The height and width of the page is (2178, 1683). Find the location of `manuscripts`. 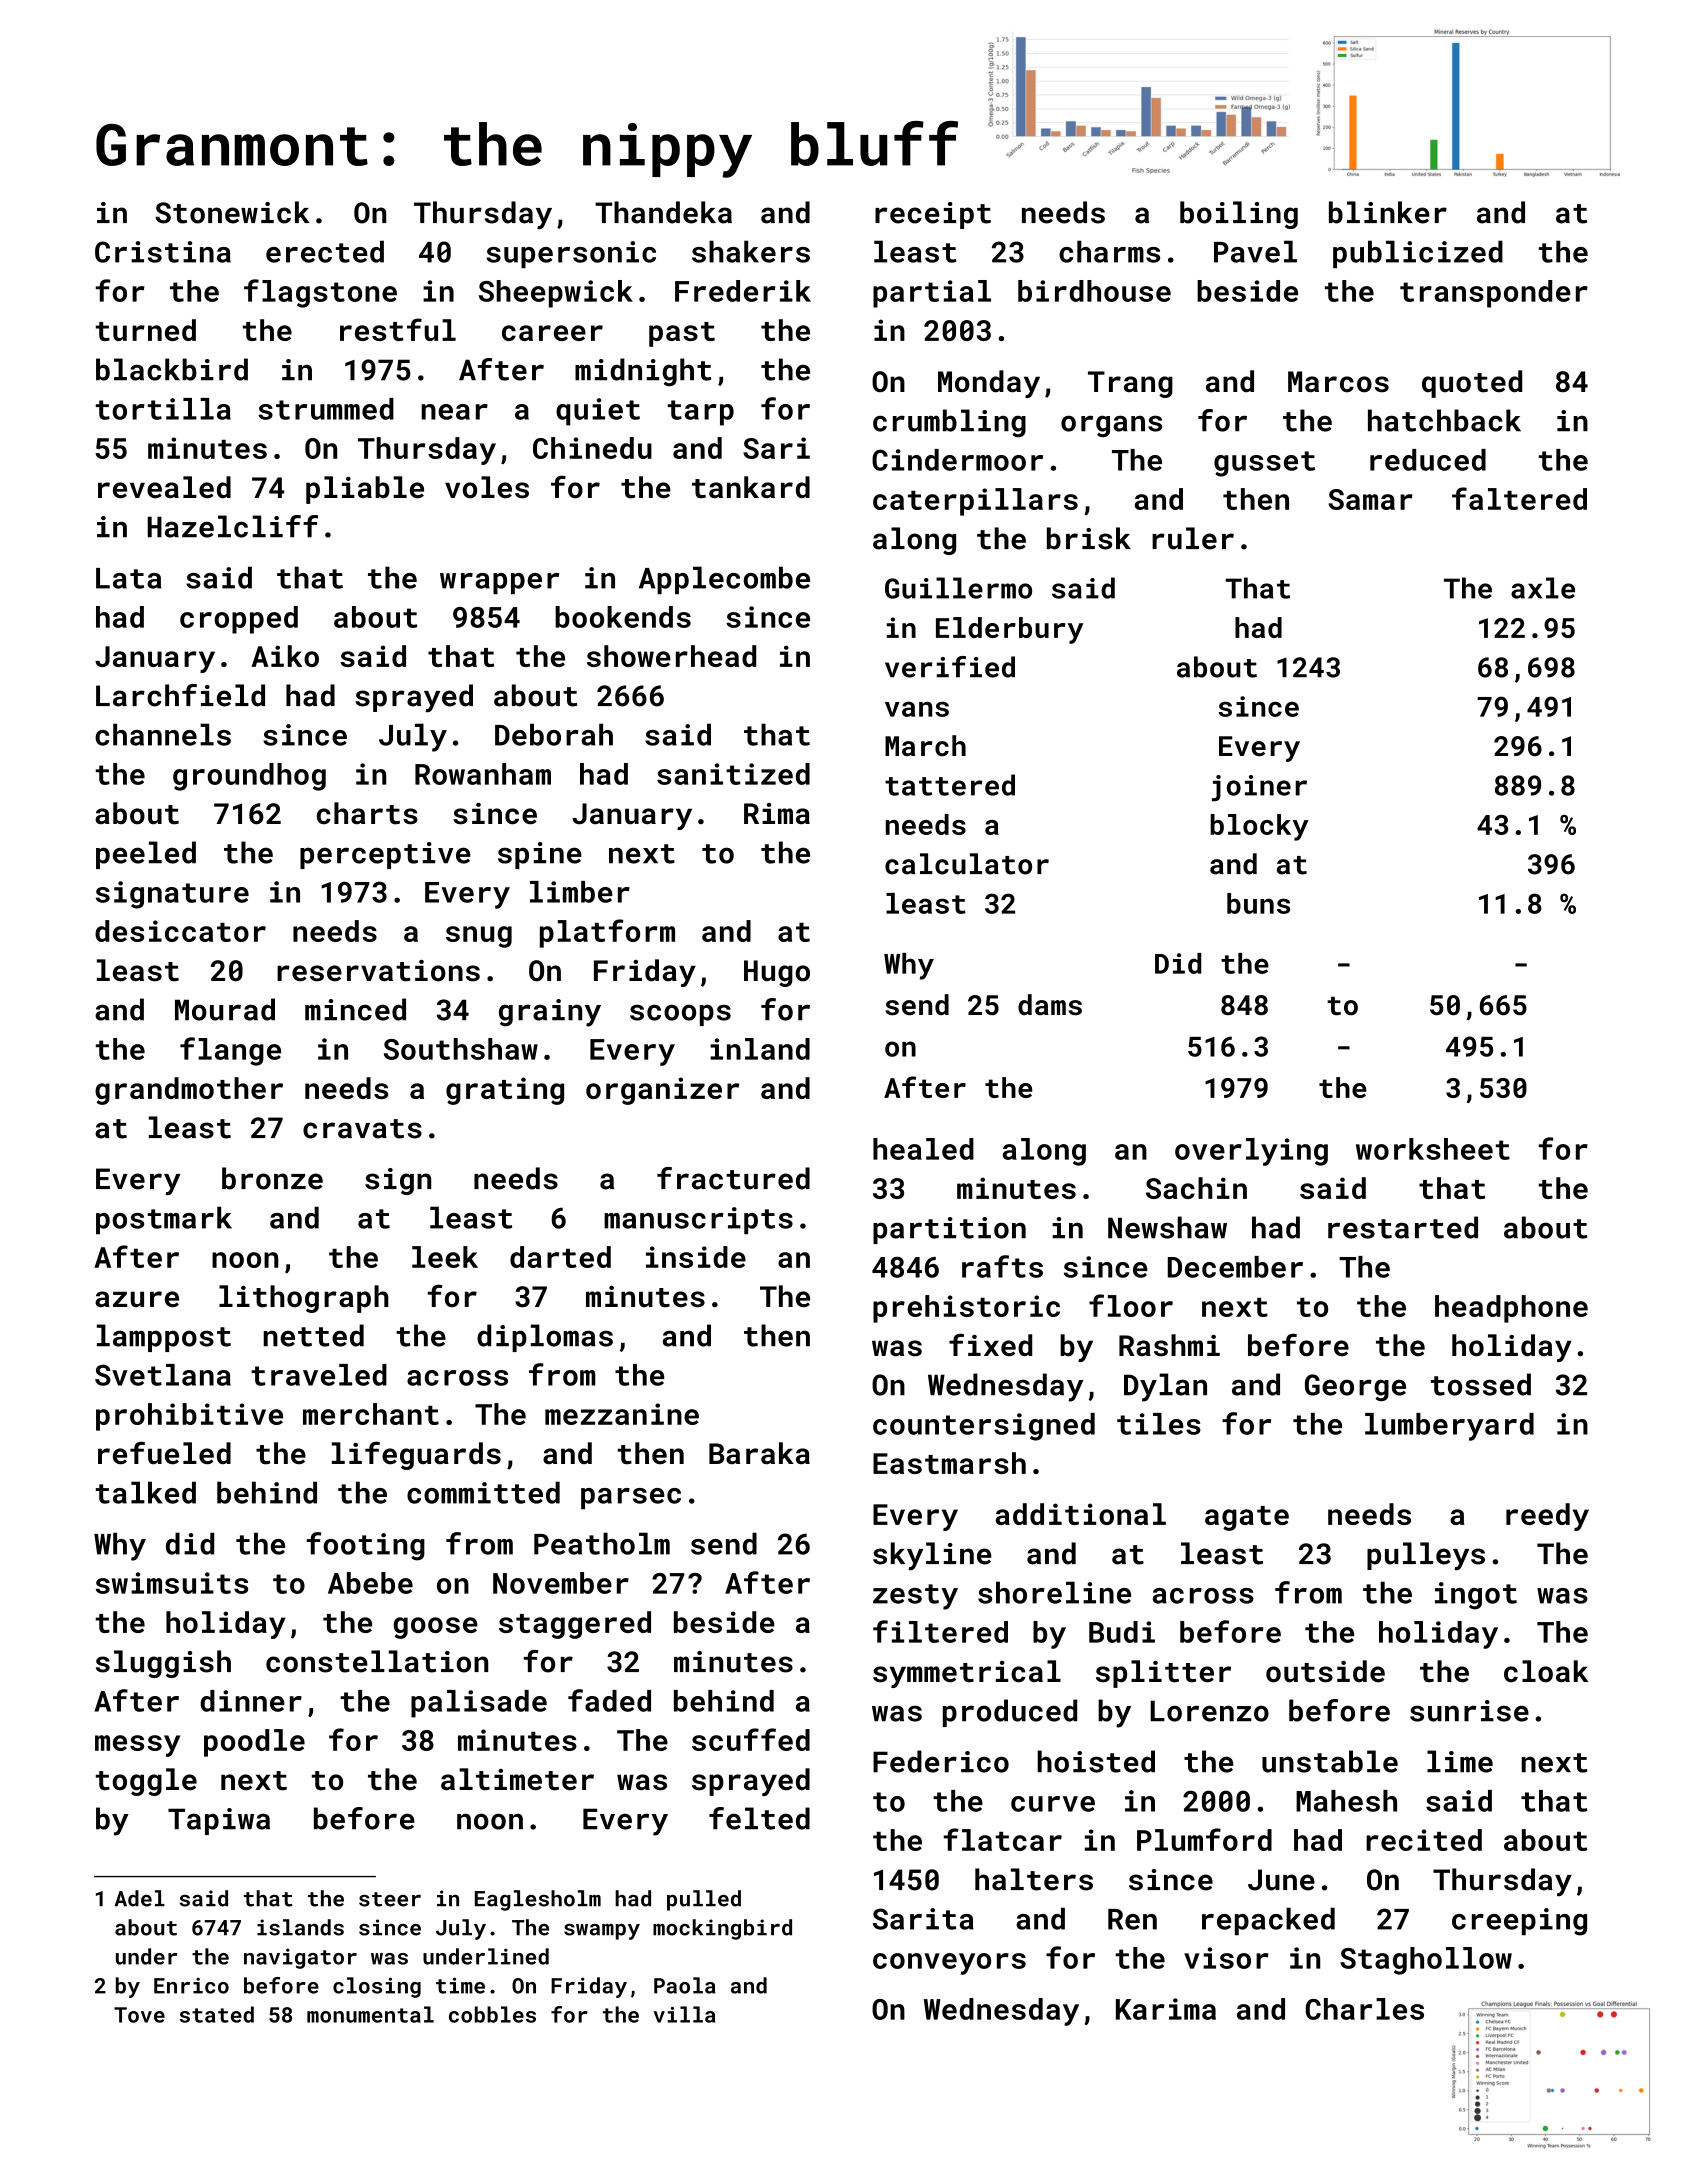

manuscripts is located at coordinates (698, 1220).
